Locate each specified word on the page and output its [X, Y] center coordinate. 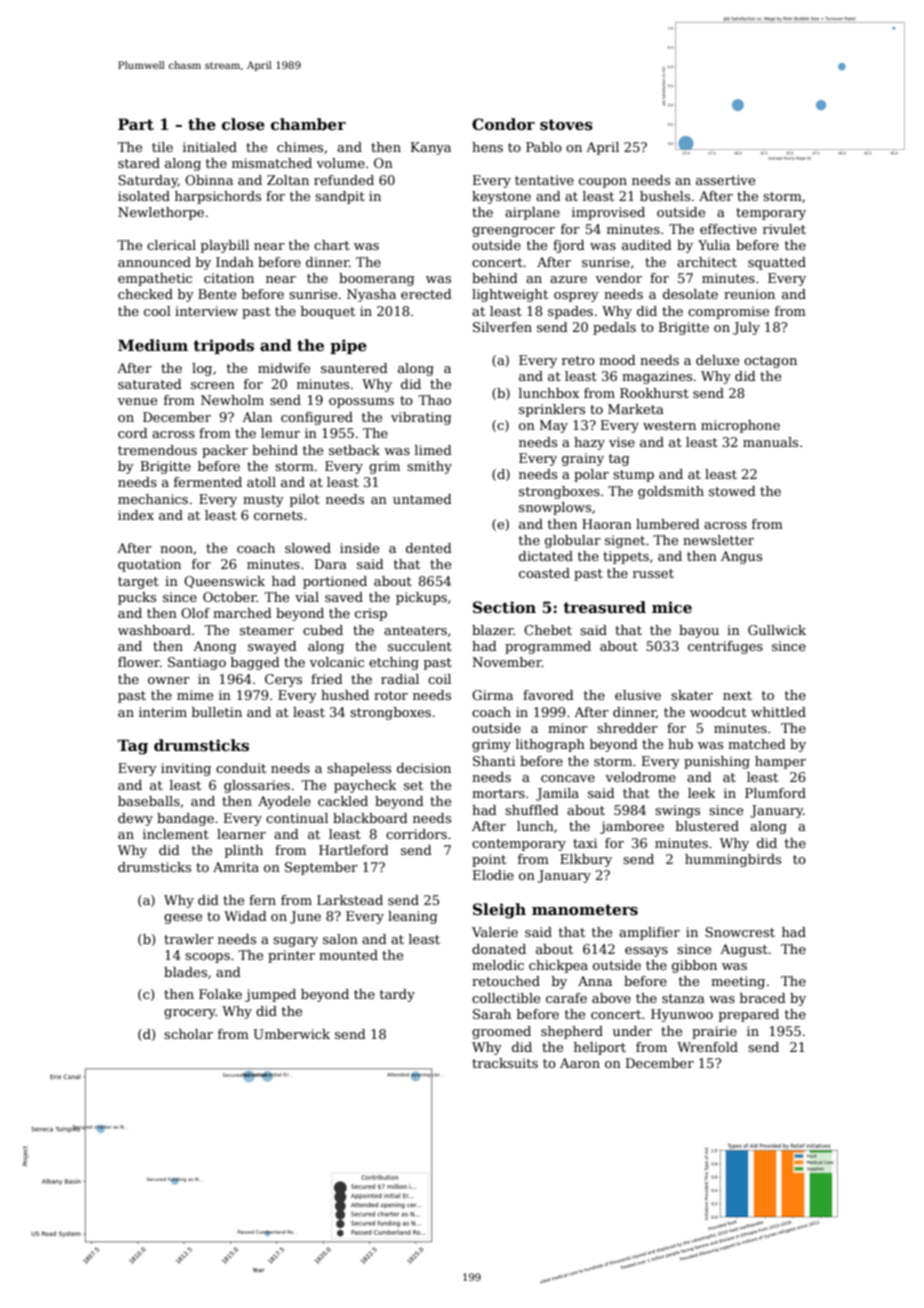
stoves [566, 124]
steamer [267, 630]
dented [429, 548]
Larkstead [350, 900]
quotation [149, 565]
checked [145, 294]
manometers [585, 909]
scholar [188, 1034]
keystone [501, 197]
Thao [434, 400]
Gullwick [777, 630]
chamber [308, 124]
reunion [749, 294]
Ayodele [284, 802]
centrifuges [725, 647]
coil [439, 679]
